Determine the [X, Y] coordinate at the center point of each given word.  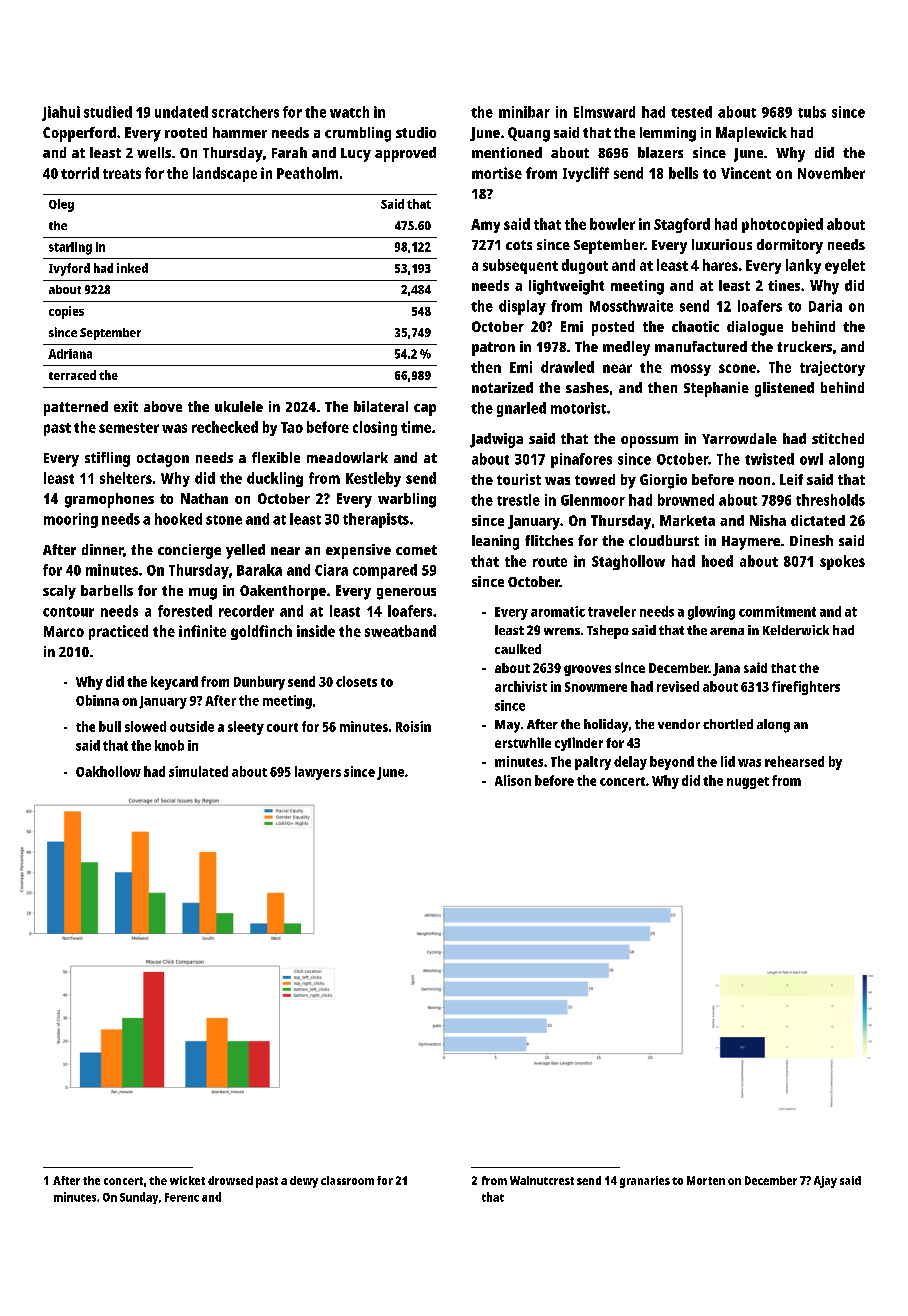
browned [686, 500]
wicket [187, 1180]
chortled [728, 724]
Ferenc [182, 1197]
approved [405, 154]
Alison [513, 780]
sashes [587, 387]
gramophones [109, 500]
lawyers [318, 773]
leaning [495, 542]
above [163, 406]
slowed [145, 726]
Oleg [61, 205]
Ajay [825, 1182]
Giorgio [663, 481]
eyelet [845, 266]
